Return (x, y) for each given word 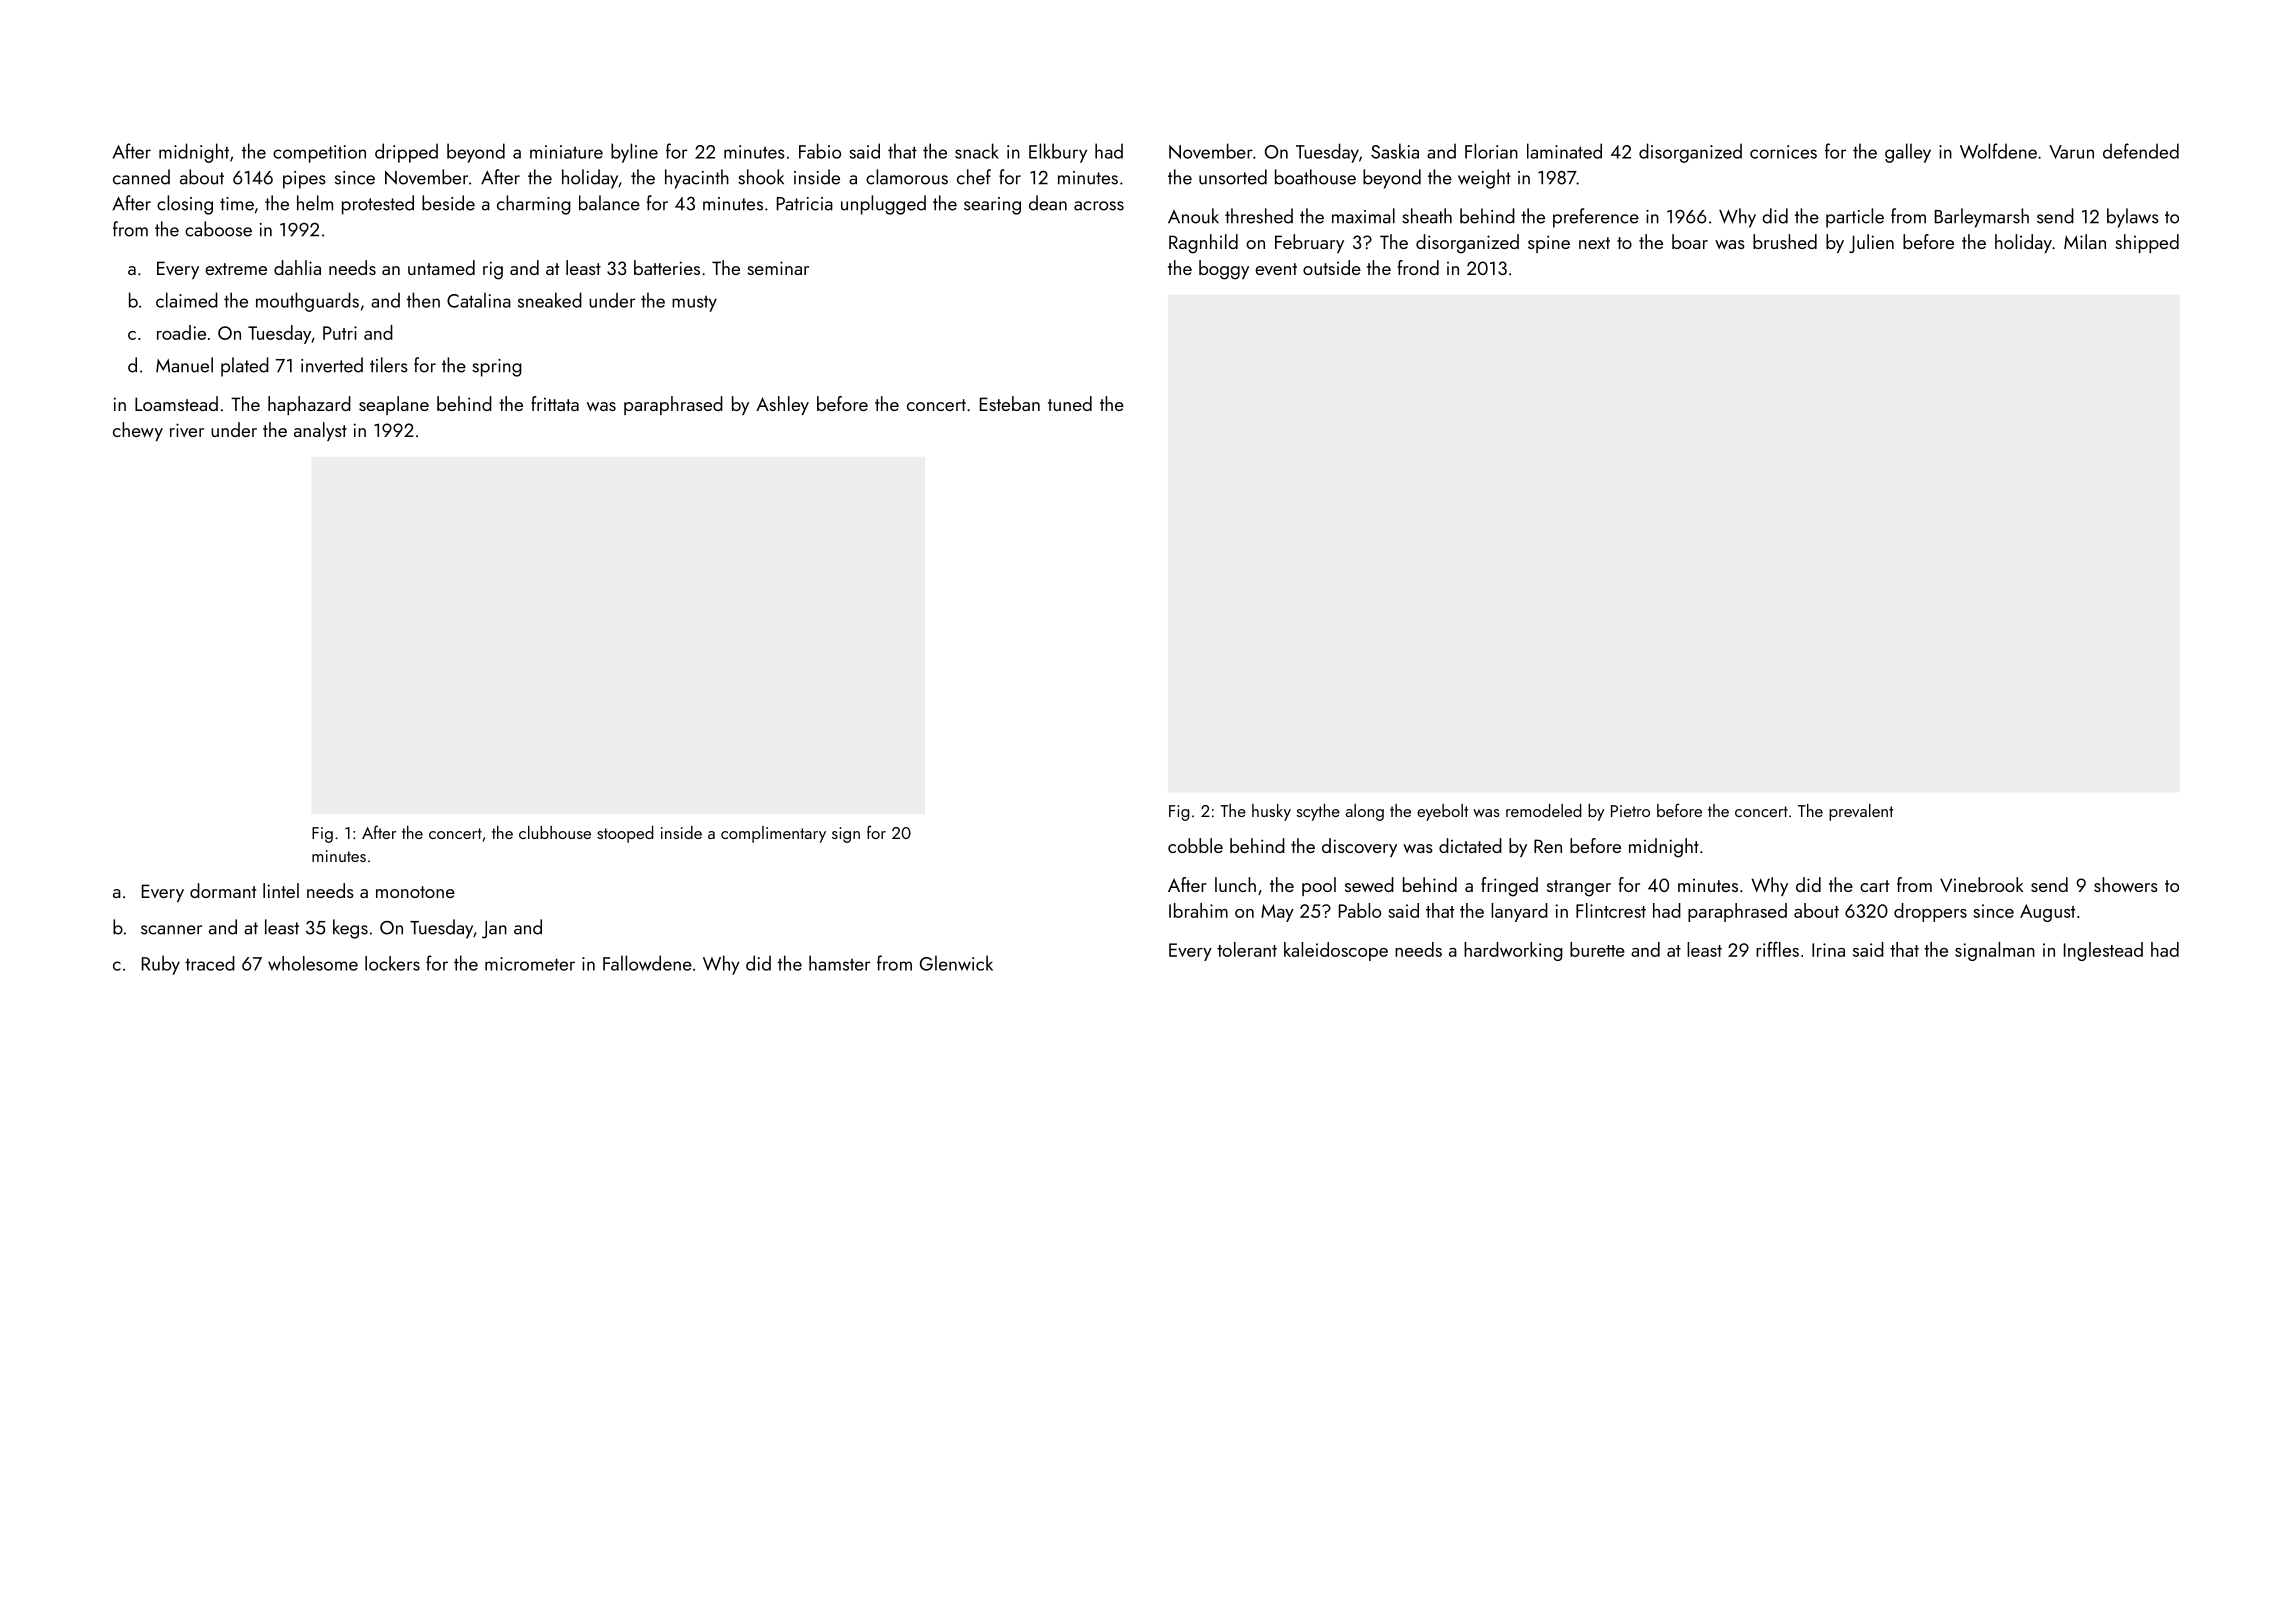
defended (2141, 151)
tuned (1070, 403)
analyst (320, 431)
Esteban (1010, 403)
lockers (392, 963)
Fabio (820, 151)
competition (319, 154)
